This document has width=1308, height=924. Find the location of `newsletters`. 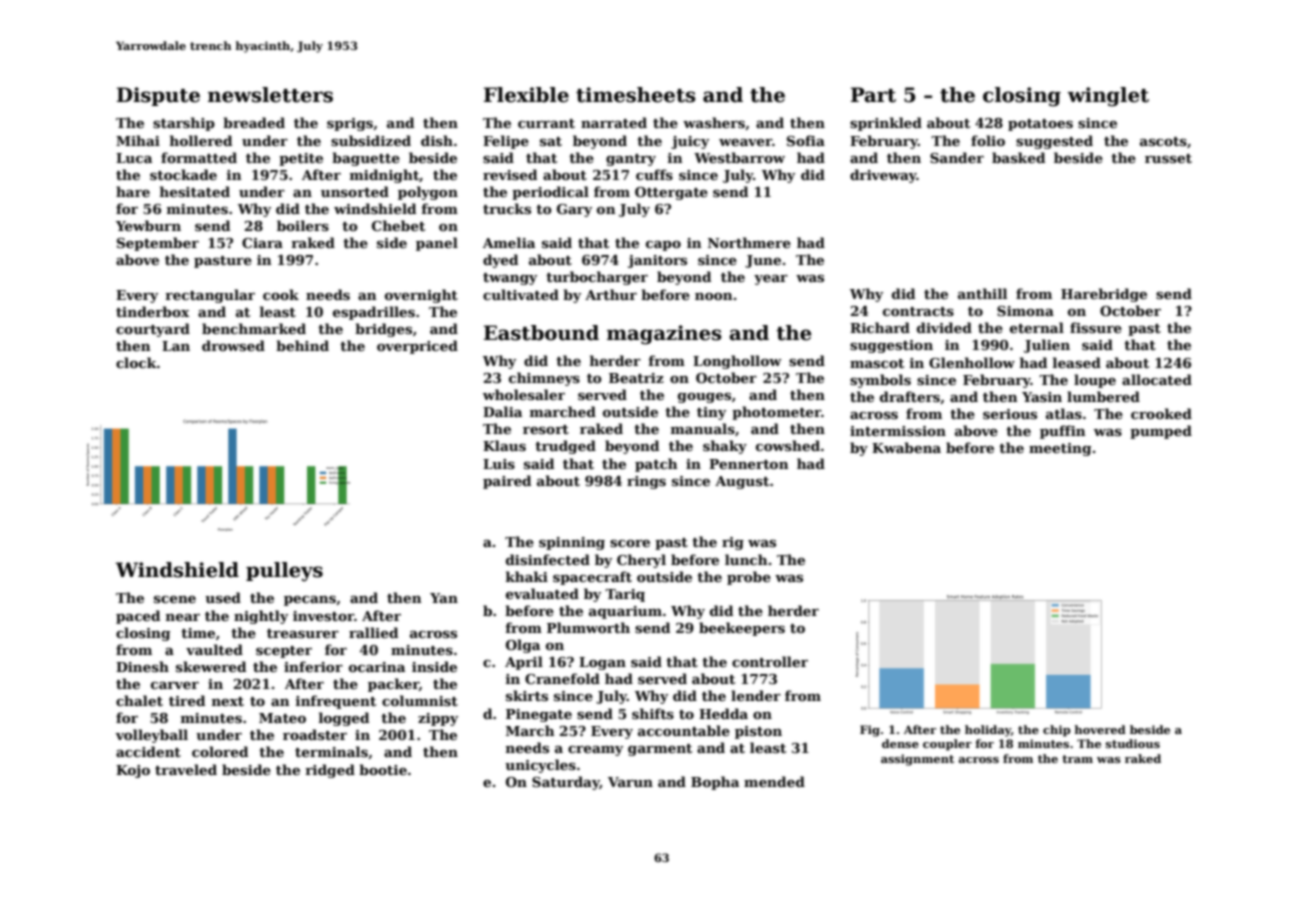

newsletters is located at coordinates (270, 95).
